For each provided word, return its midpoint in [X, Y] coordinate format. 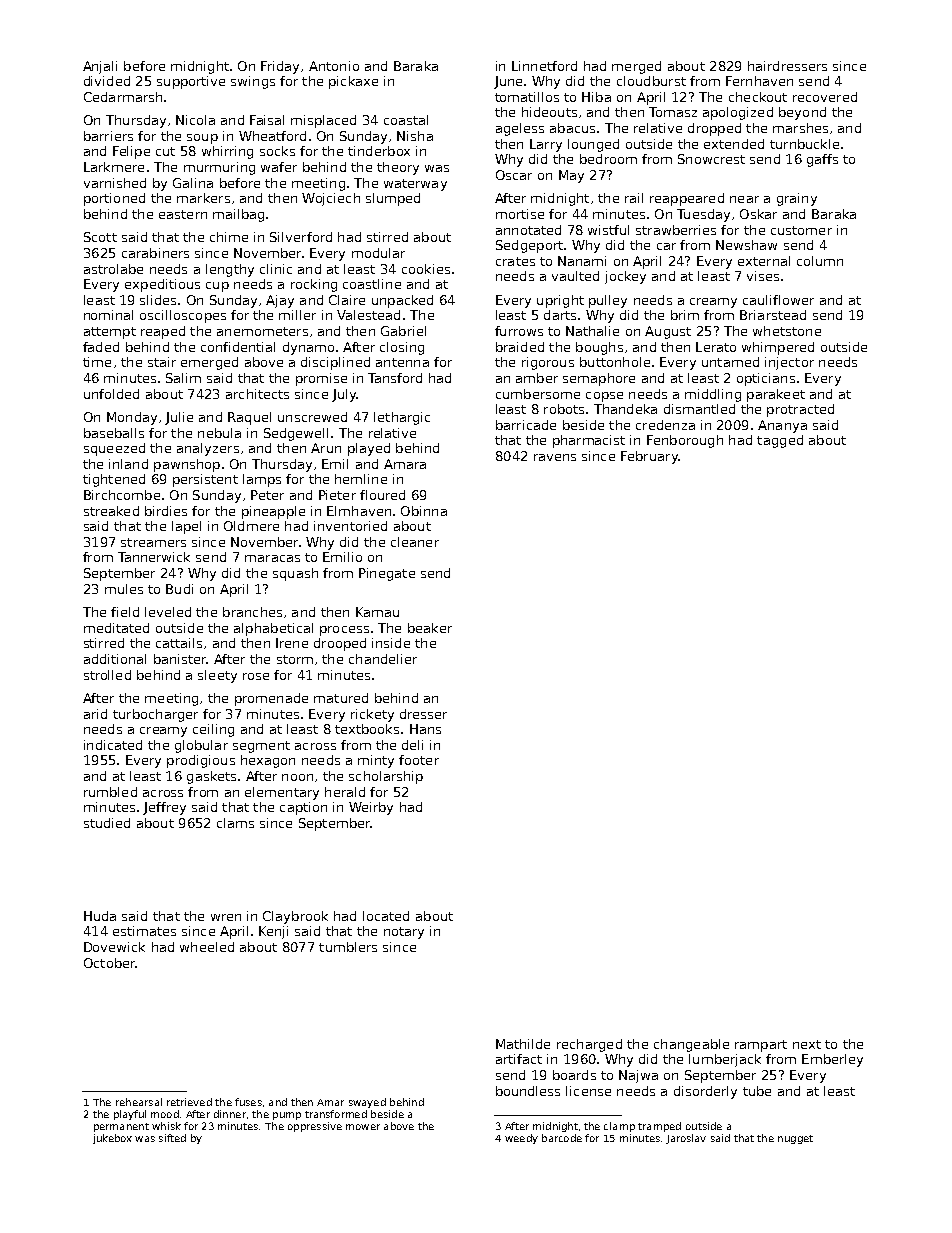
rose [256, 676]
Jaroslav [686, 1139]
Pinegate [387, 574]
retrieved [189, 1102]
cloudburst [651, 81]
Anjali [100, 67]
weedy [521, 1139]
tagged [780, 441]
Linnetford [544, 66]
